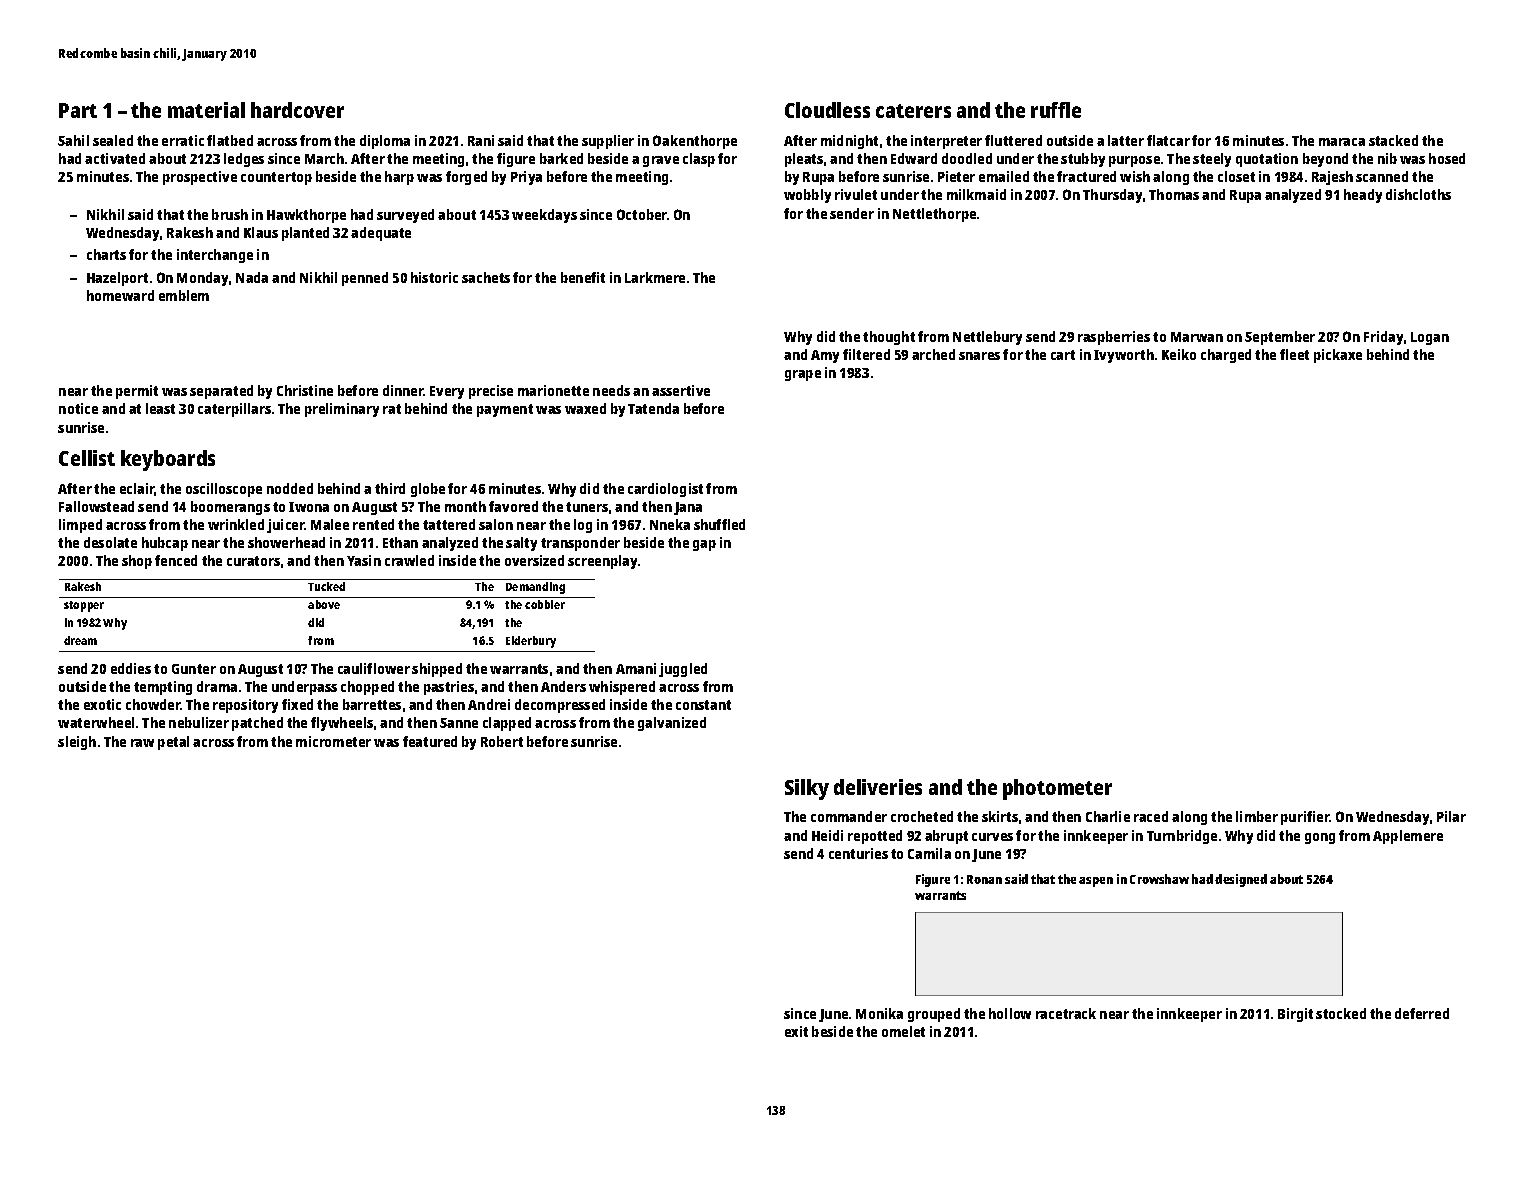 The image size is (1532, 1184). Describe the element at coordinates (1451, 816) in the screenshot. I see `Pilar` at that location.
